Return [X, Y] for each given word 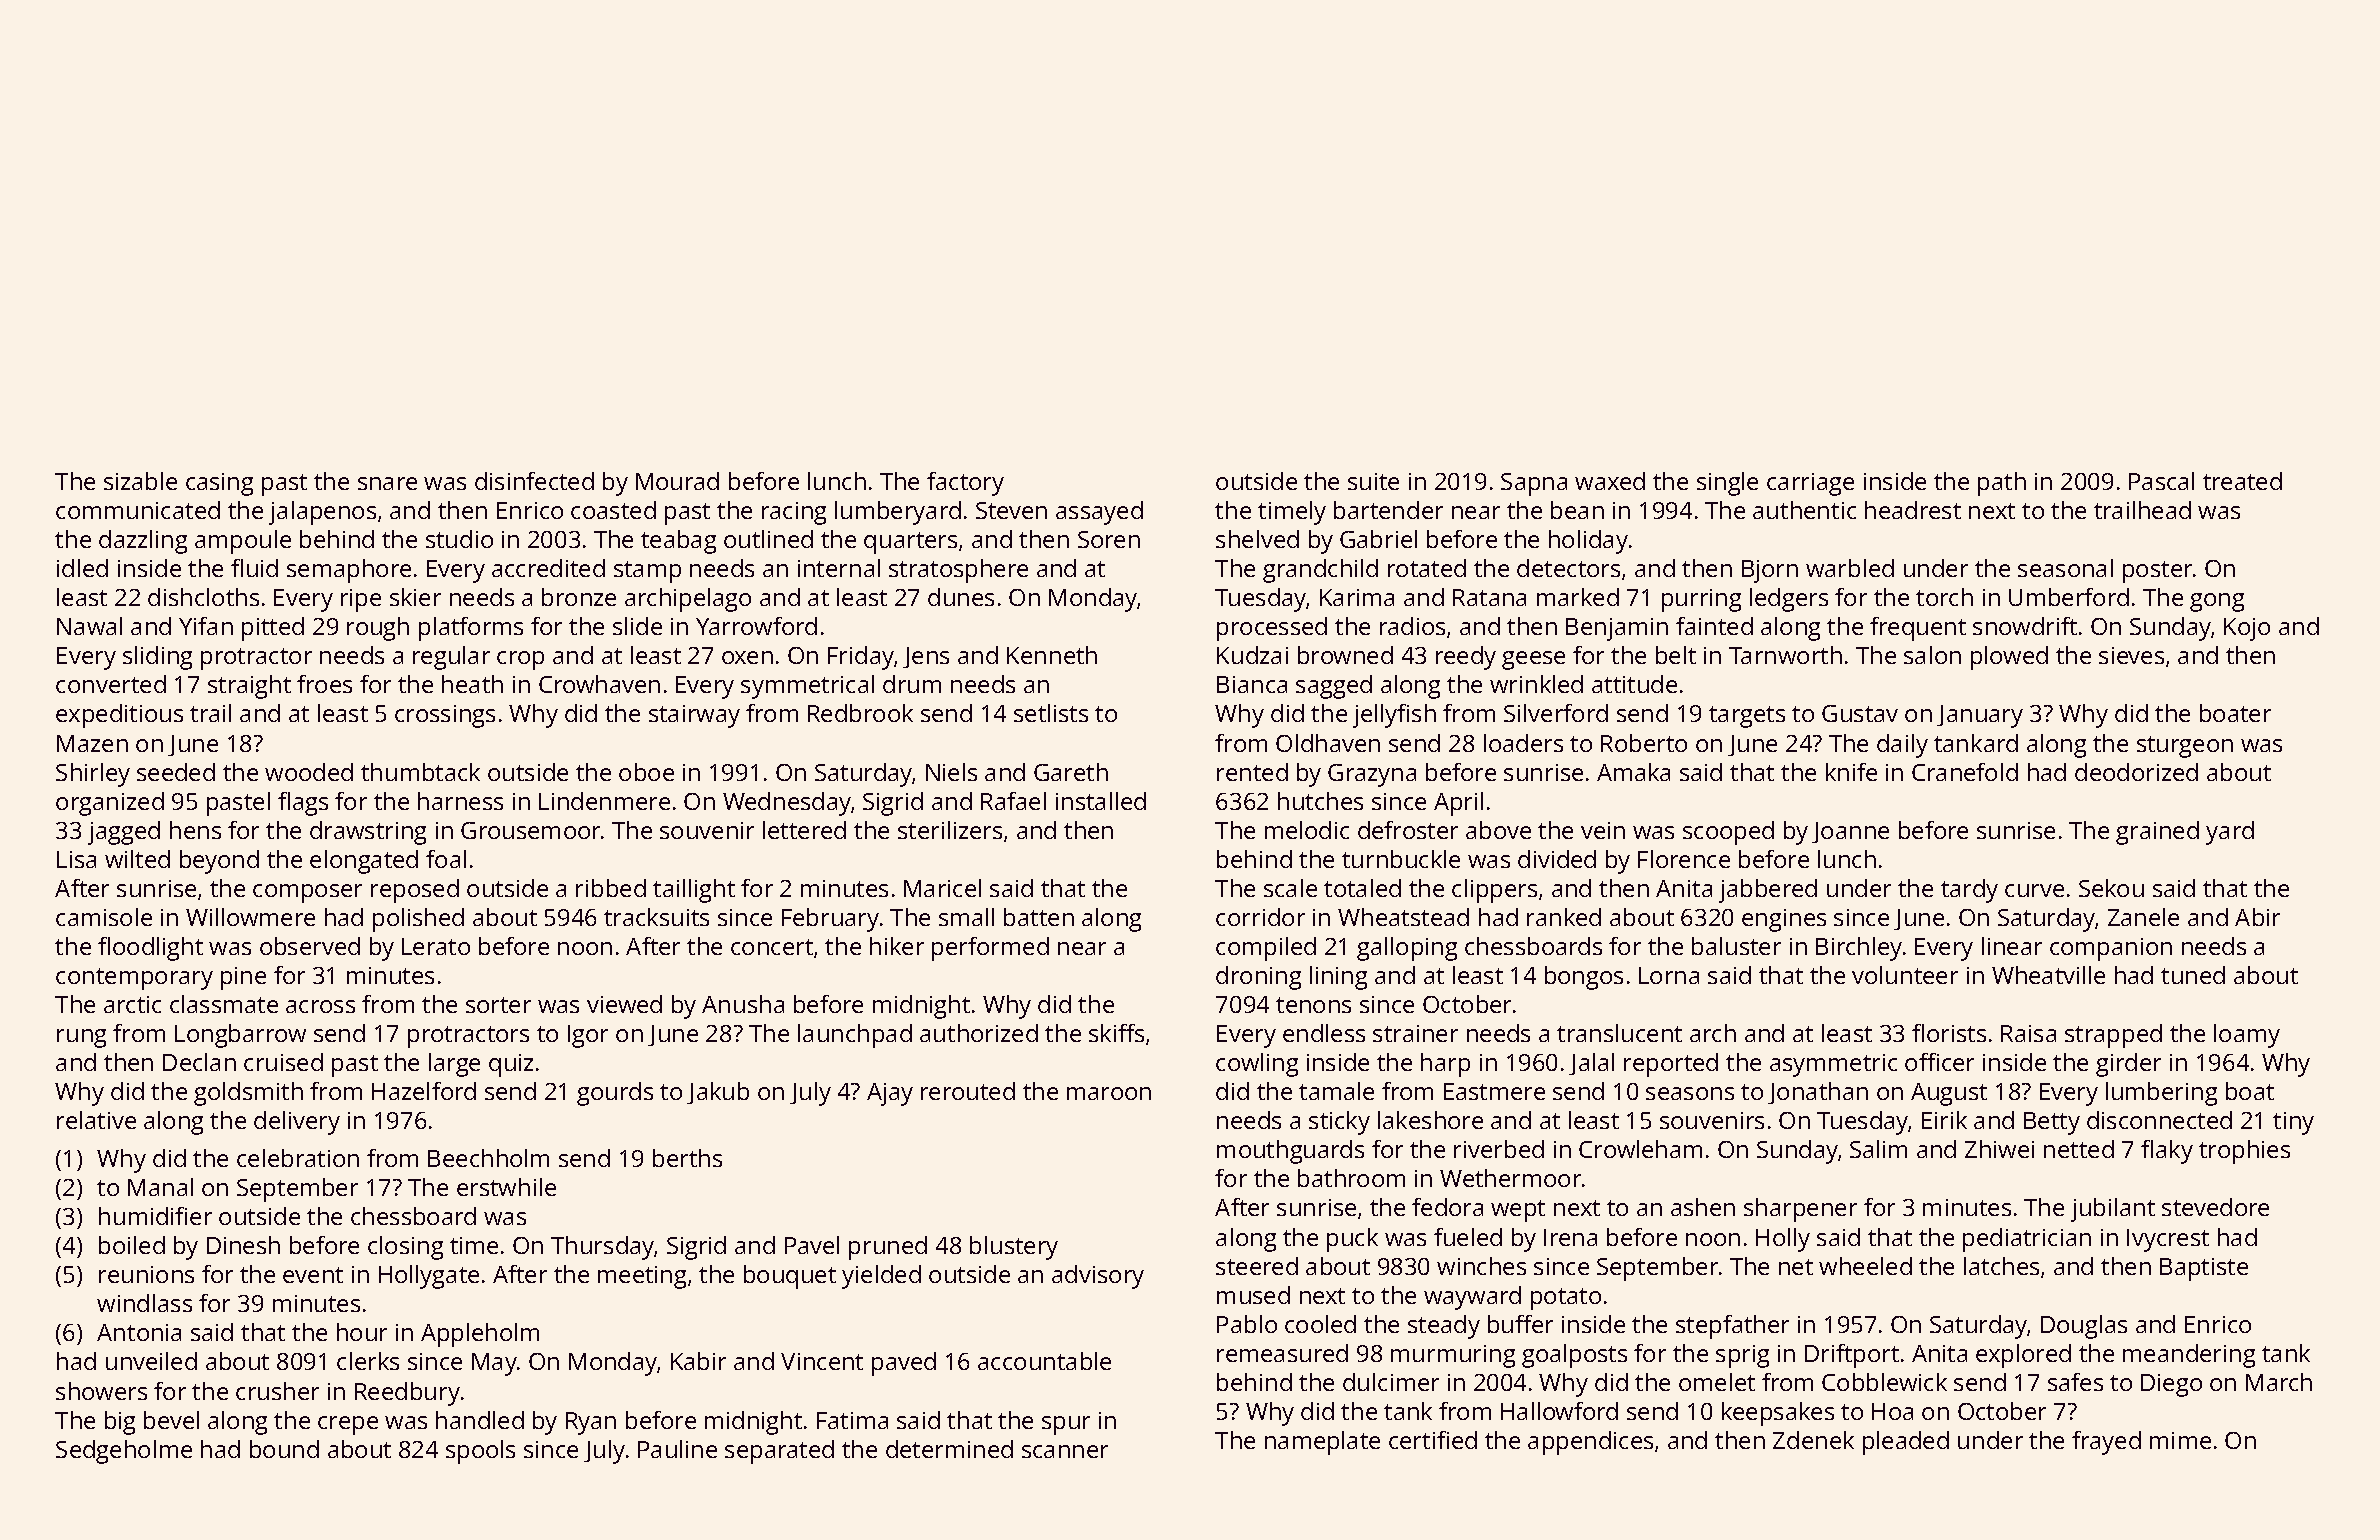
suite [1373, 481]
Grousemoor [530, 830]
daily [1902, 746]
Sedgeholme [124, 1452]
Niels [951, 772]
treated [2242, 481]
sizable [140, 481]
